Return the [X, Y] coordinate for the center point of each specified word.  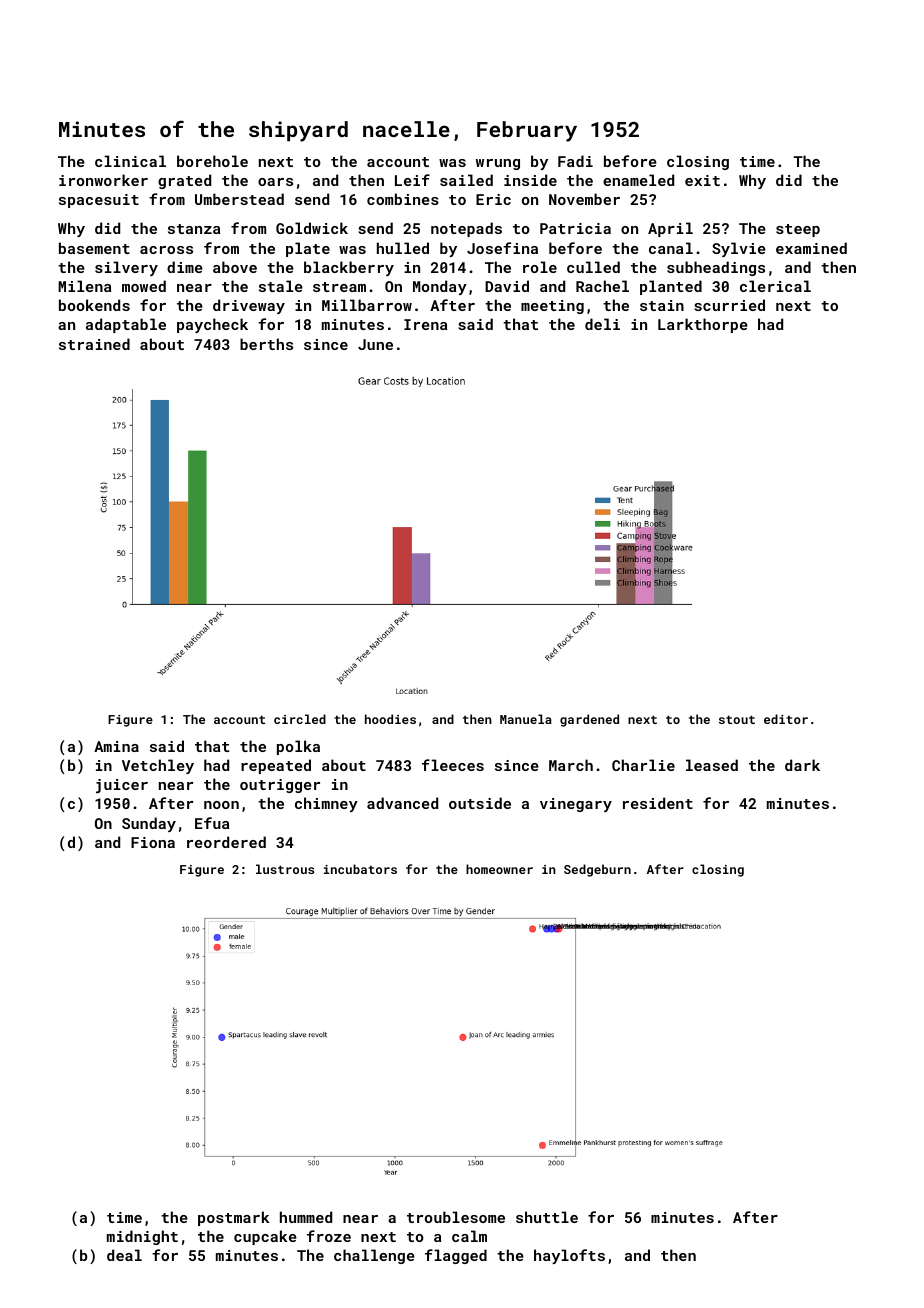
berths [266, 344]
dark [802, 765]
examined [811, 248]
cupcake [265, 1237]
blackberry [349, 268]
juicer [122, 786]
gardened [589, 720]
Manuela [526, 719]
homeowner [499, 869]
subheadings [716, 268]
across [166, 250]
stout [737, 719]
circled [300, 719]
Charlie [643, 765]
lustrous [285, 869]
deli [602, 324]
